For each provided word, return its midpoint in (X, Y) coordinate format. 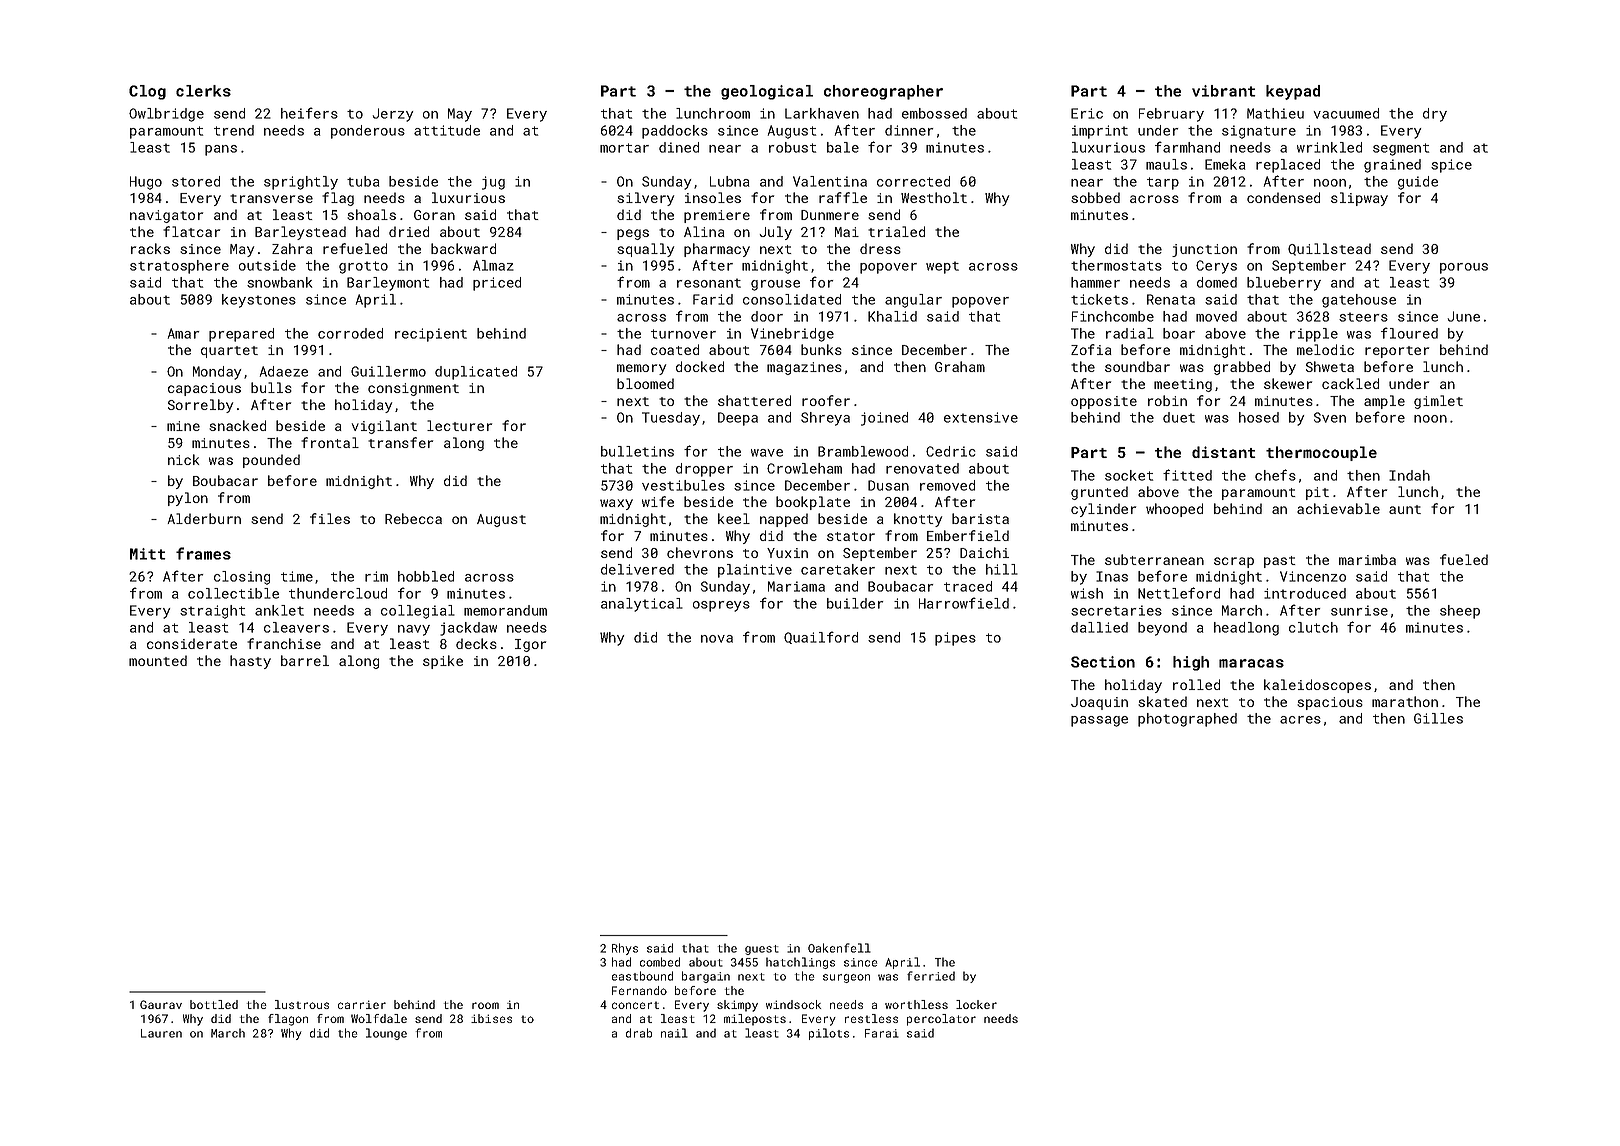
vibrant (1224, 91)
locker (976, 1004)
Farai (882, 1033)
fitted (1187, 475)
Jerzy (393, 115)
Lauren (161, 1033)
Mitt (148, 554)
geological (767, 92)
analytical (642, 605)
